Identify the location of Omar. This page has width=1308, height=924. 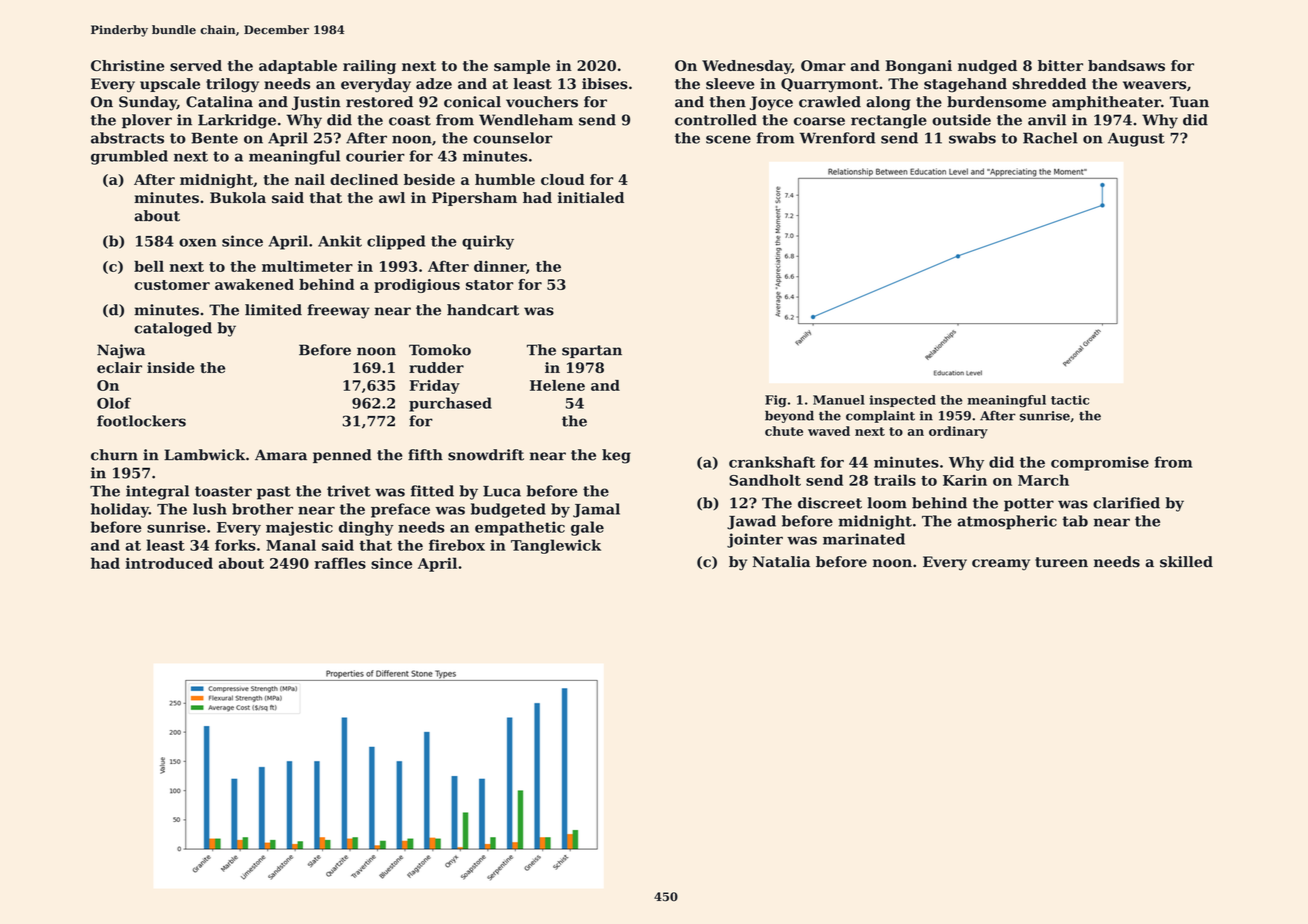
(823, 65).
